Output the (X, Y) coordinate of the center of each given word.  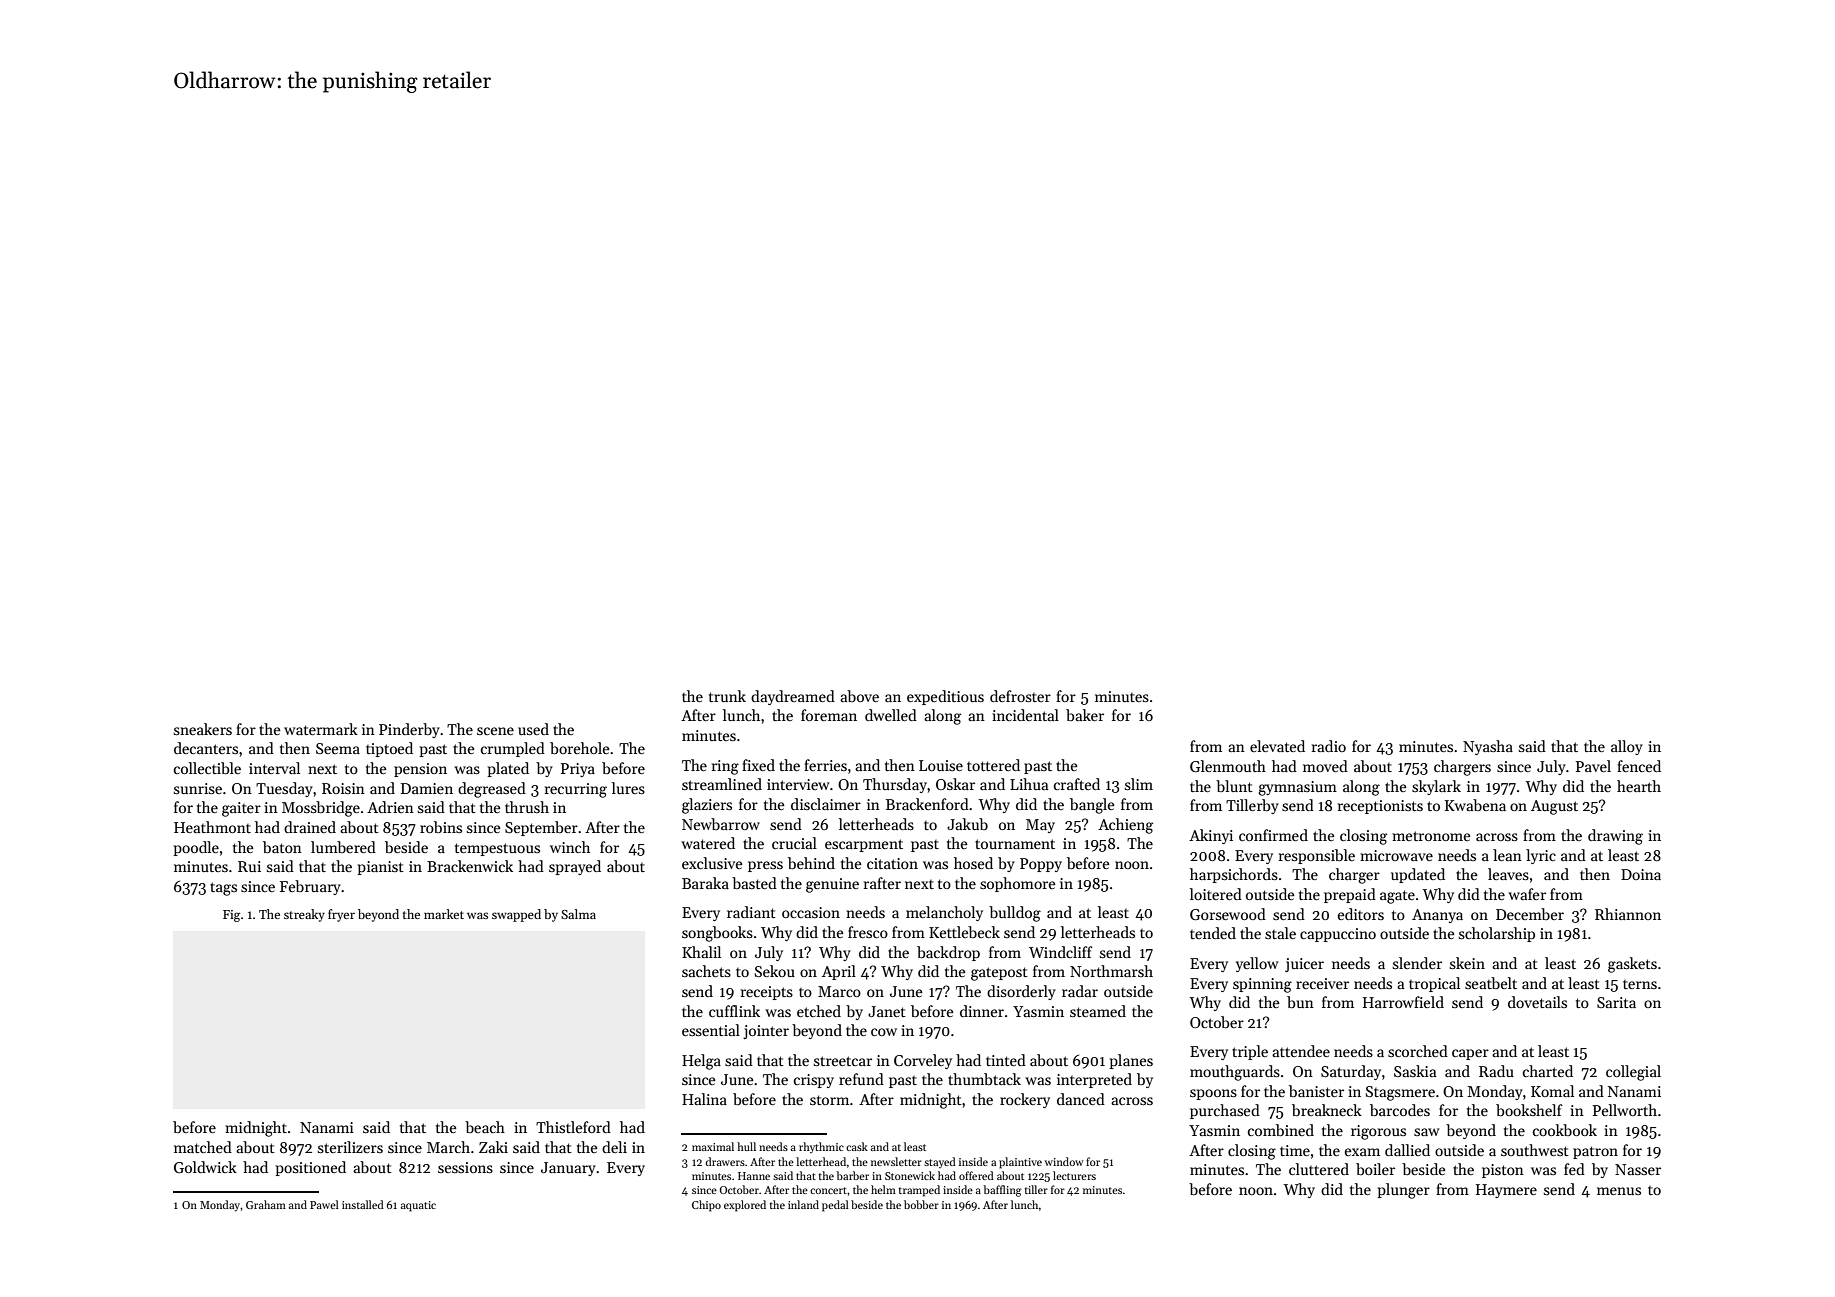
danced (1081, 1099)
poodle (196, 848)
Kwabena (1475, 805)
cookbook (1565, 1130)
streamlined (722, 784)
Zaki (493, 1147)
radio (1329, 746)
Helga (701, 1062)
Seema (338, 748)
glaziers (707, 806)
